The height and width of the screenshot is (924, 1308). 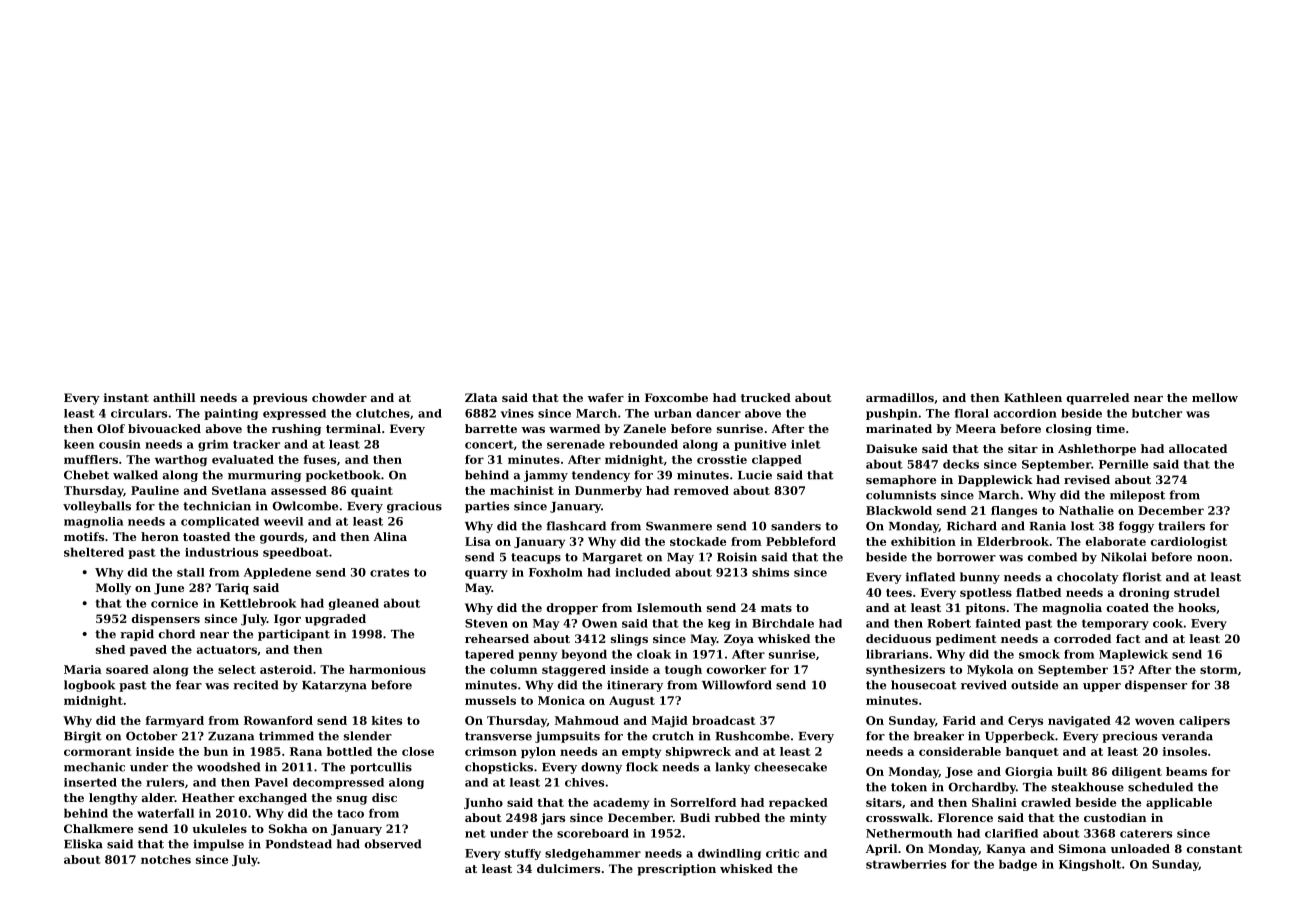 What do you see at coordinates (498, 736) in the screenshot?
I see `transverse` at bounding box center [498, 736].
